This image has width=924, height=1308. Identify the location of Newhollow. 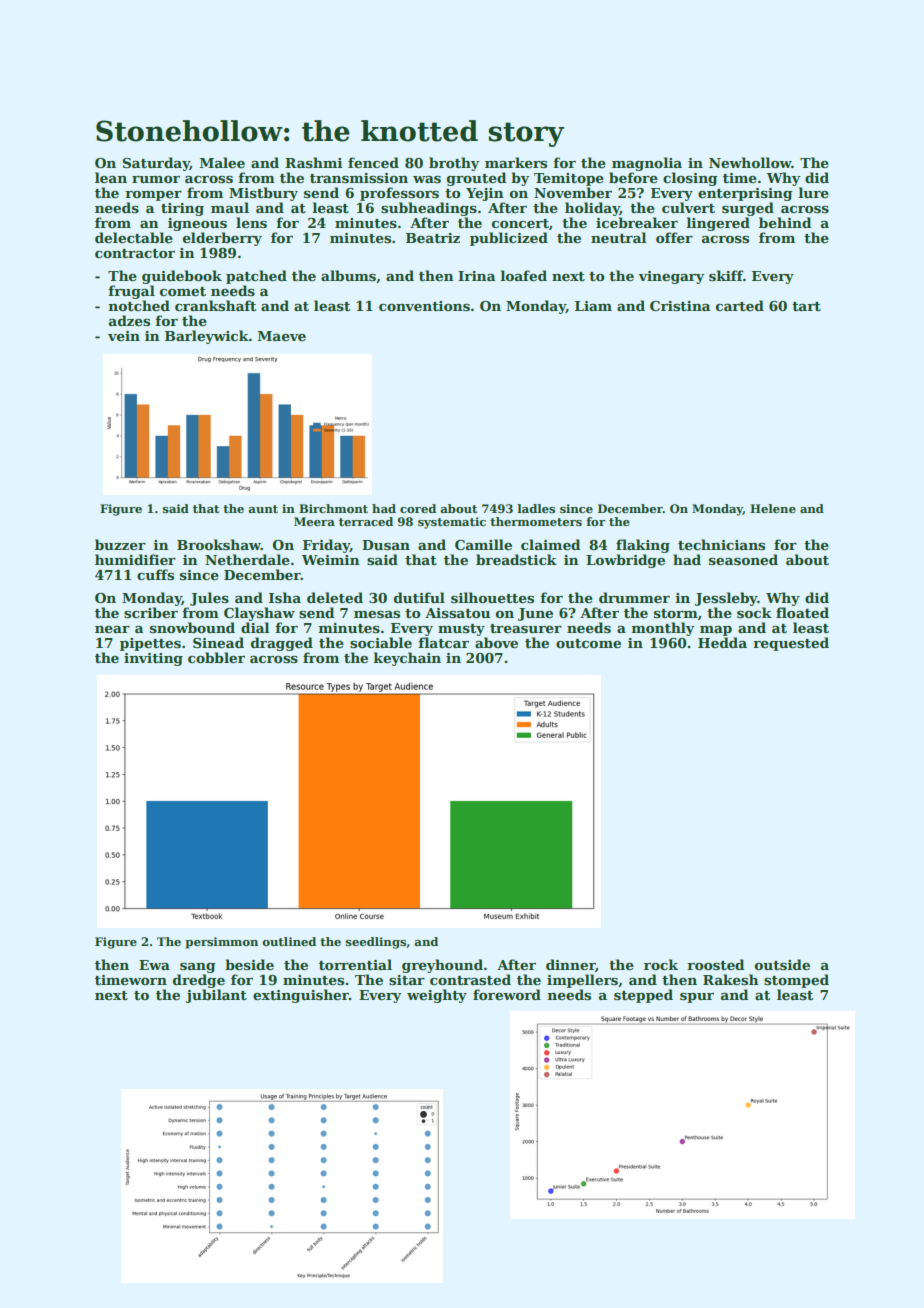
(750, 162).
